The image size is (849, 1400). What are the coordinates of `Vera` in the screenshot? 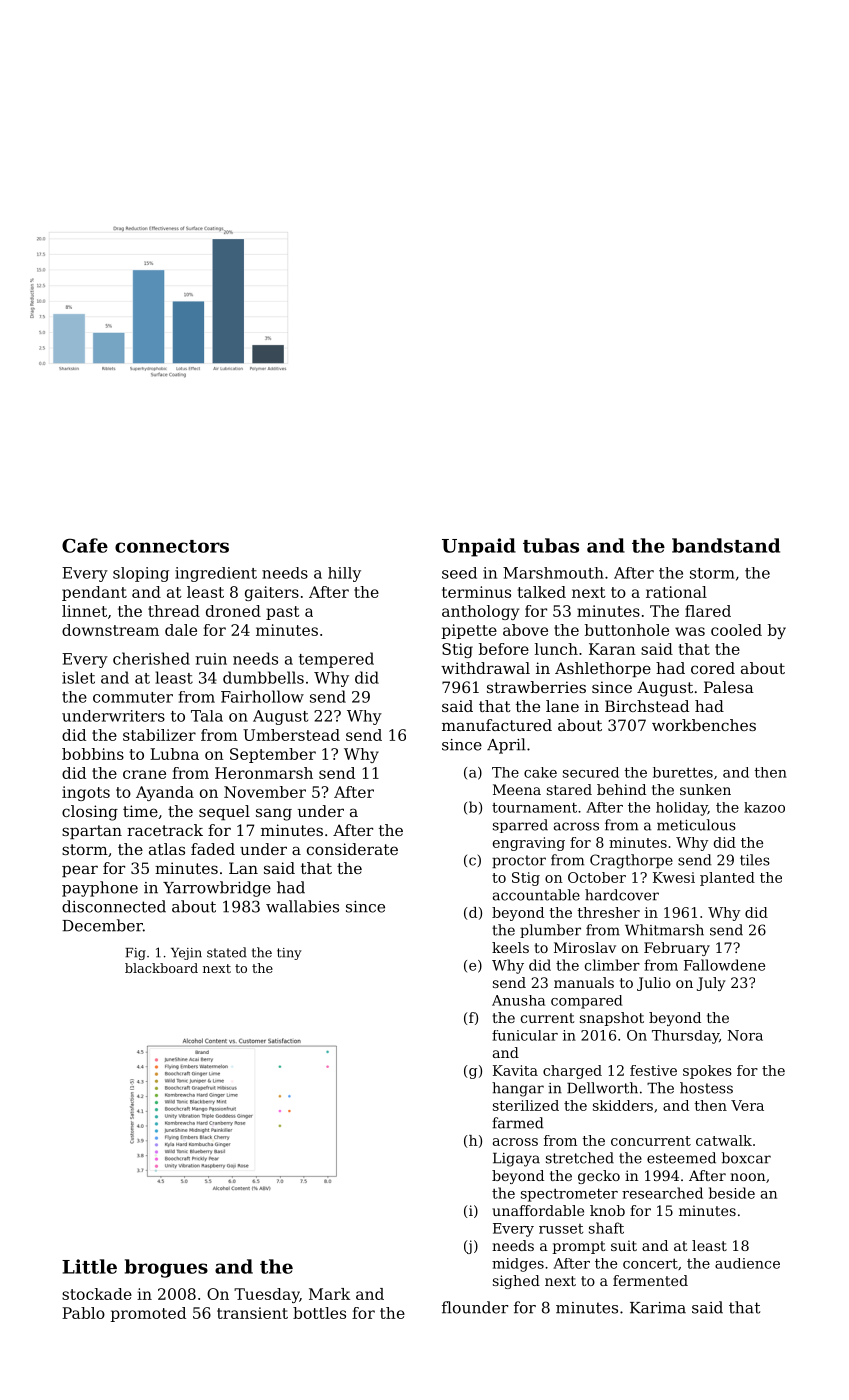 It's located at (747, 1105).
